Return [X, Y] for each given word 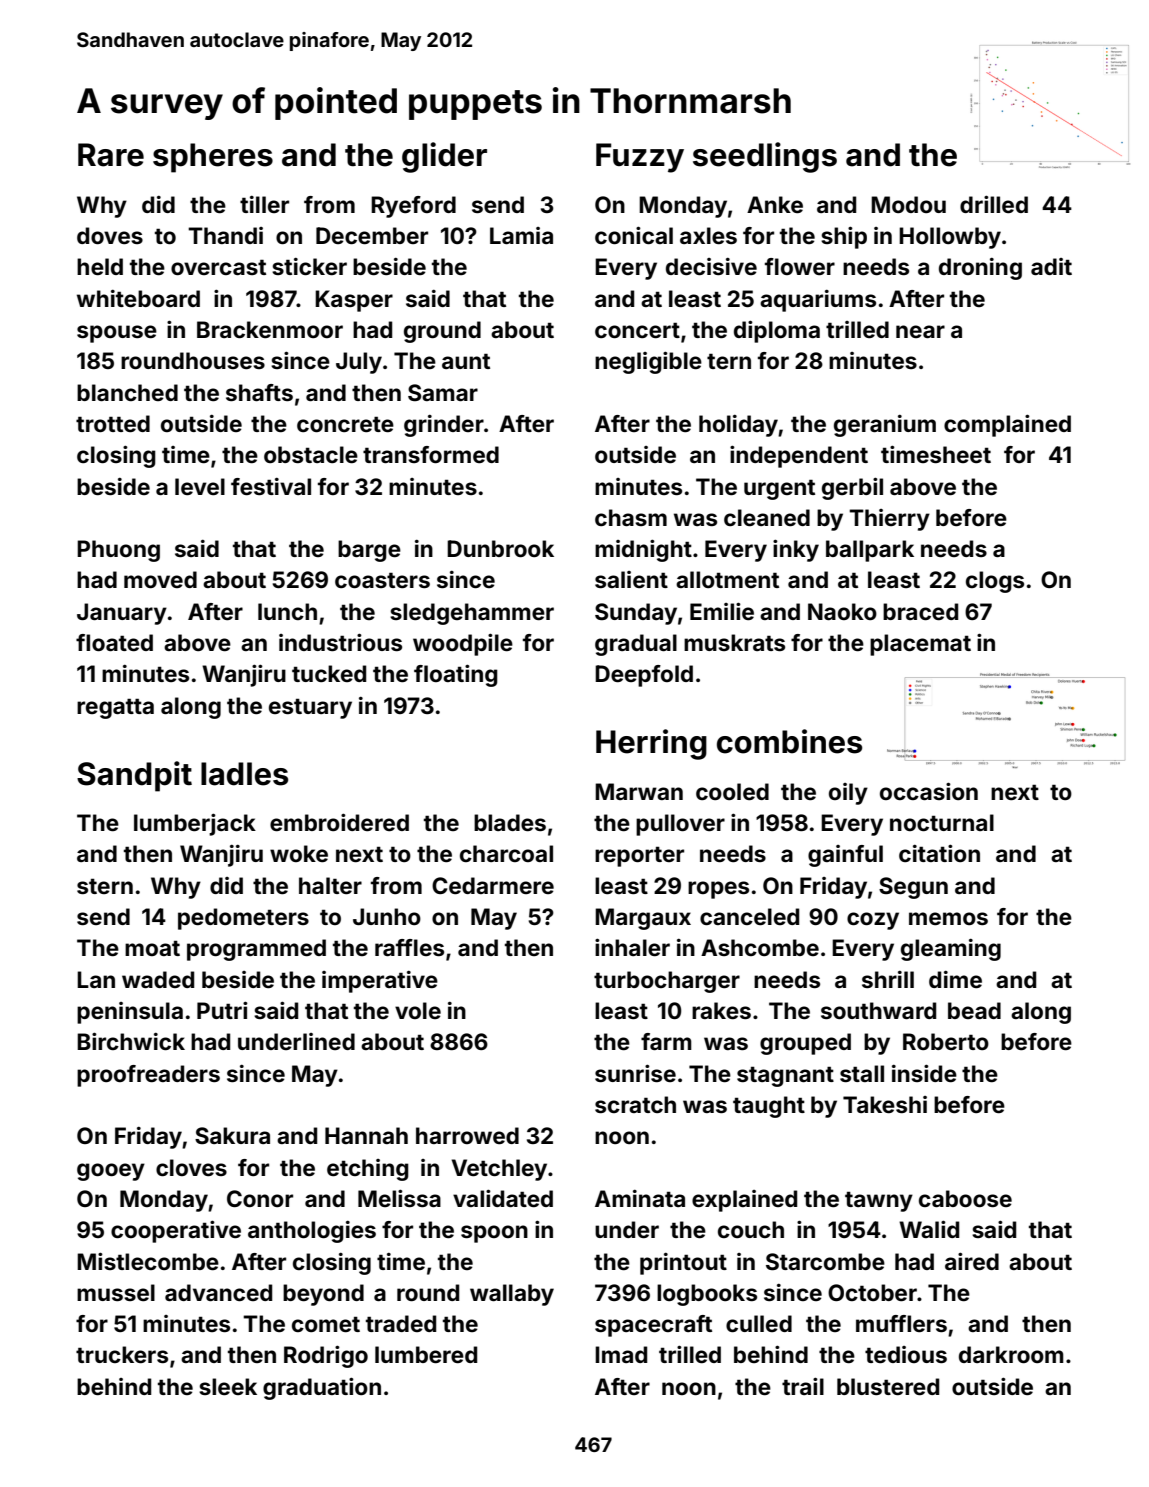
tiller [264, 204]
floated [114, 642]
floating [456, 675]
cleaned [767, 517]
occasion [929, 791]
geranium [885, 426]
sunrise [635, 1073]
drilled [994, 204]
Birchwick [131, 1041]
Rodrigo [326, 1356]
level [200, 486]
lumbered [426, 1354]
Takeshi [885, 1104]
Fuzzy [640, 158]
